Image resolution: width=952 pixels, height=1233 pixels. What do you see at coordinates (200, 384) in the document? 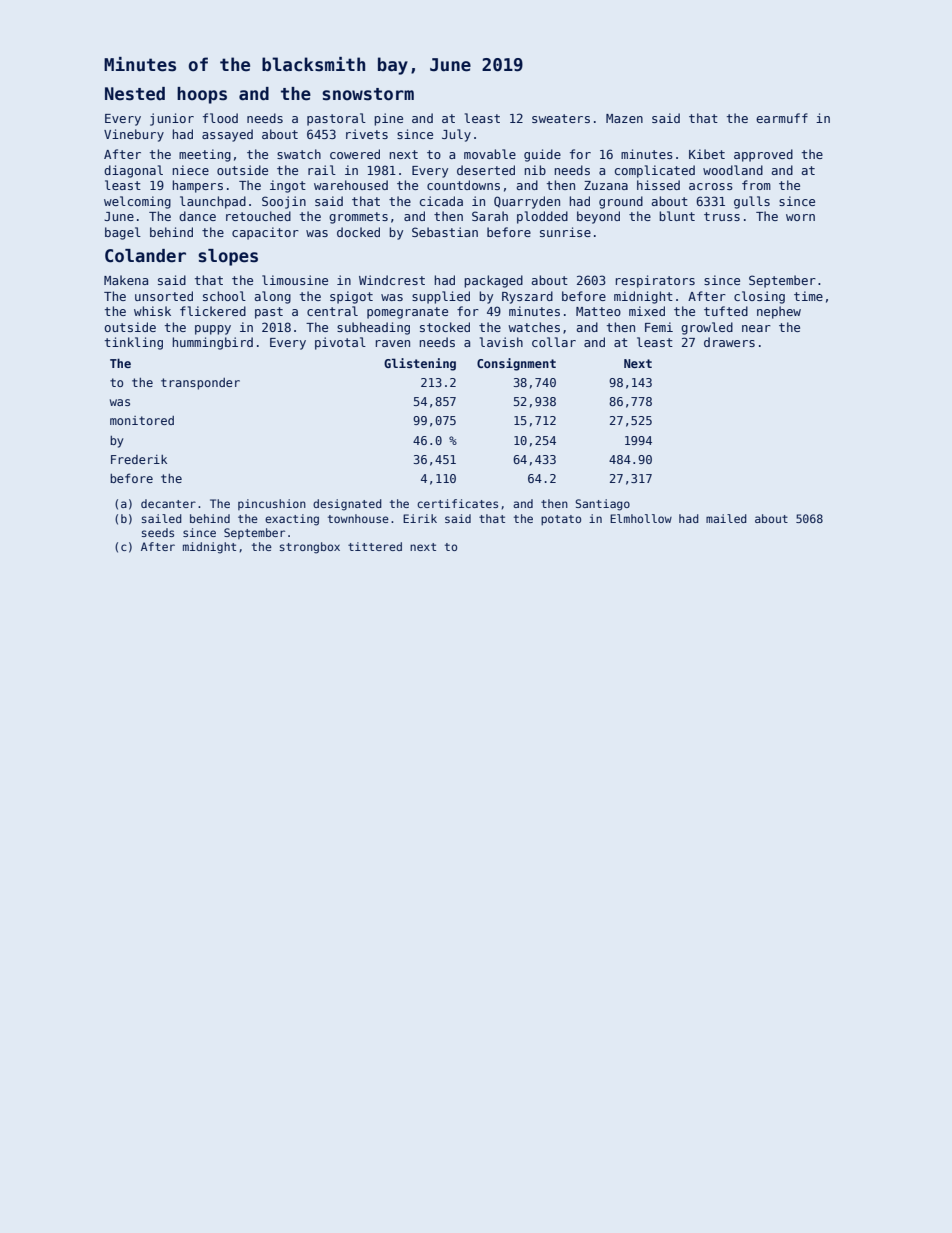
I see `transponder` at bounding box center [200, 384].
